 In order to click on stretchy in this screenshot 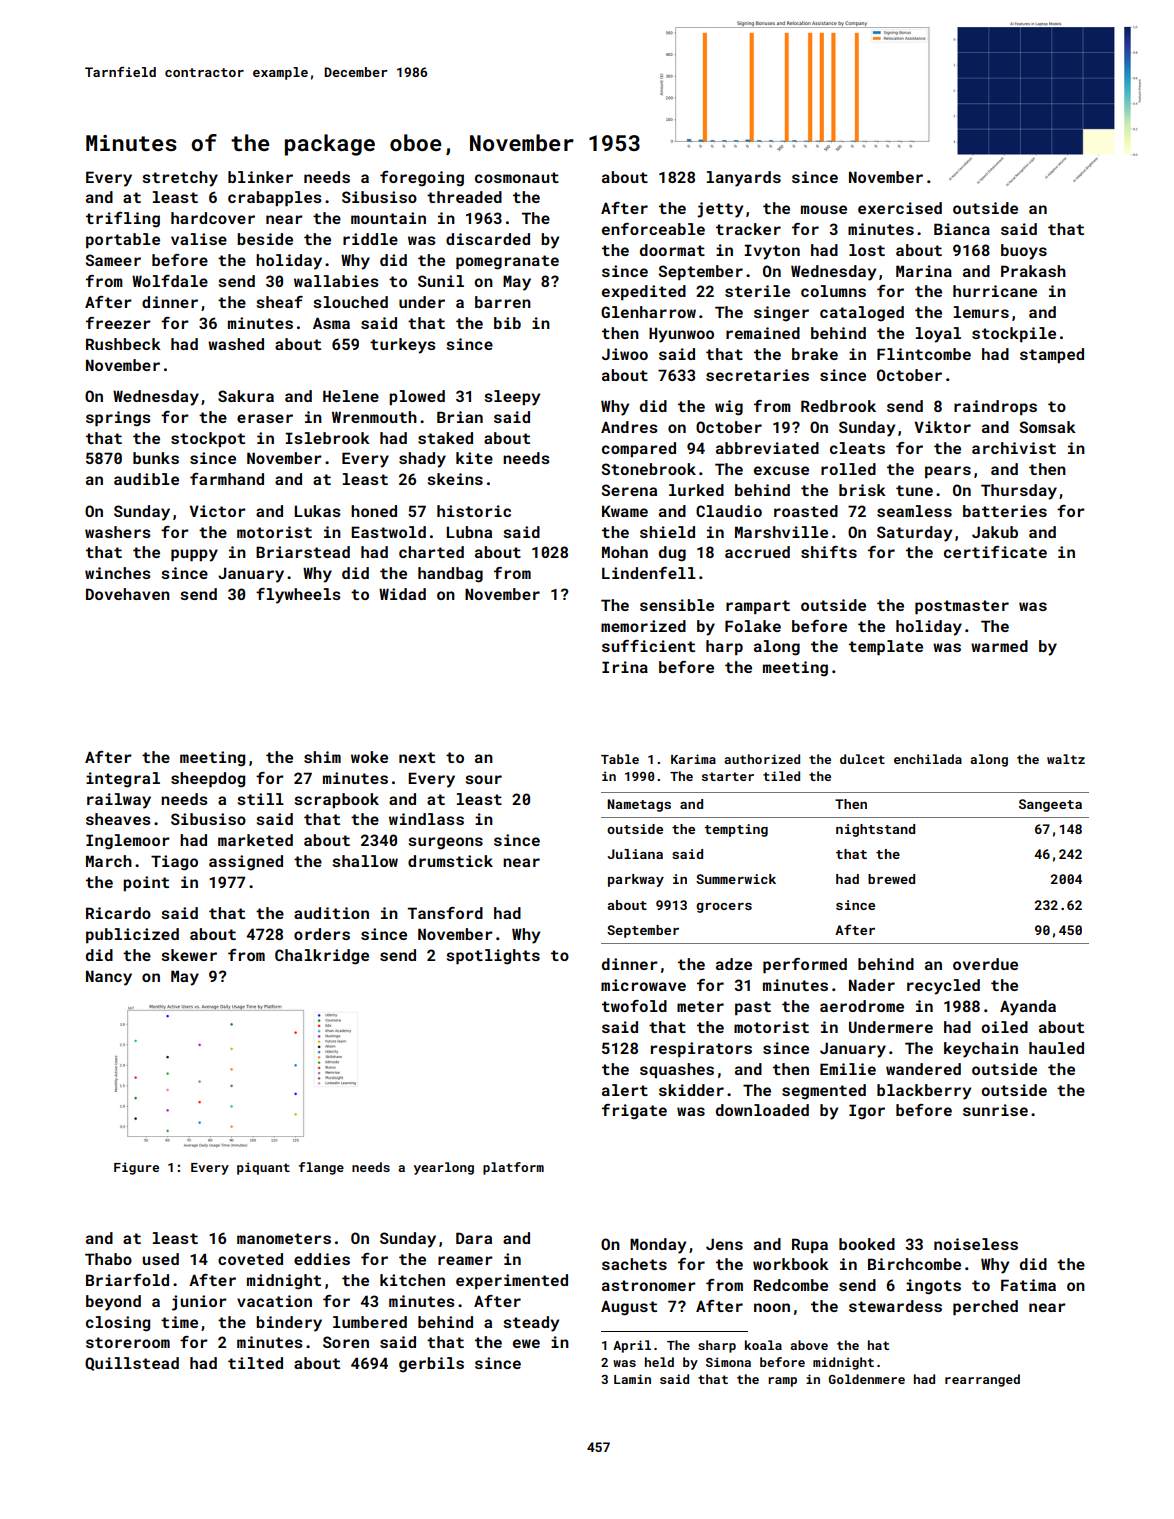, I will do `click(180, 179)`.
